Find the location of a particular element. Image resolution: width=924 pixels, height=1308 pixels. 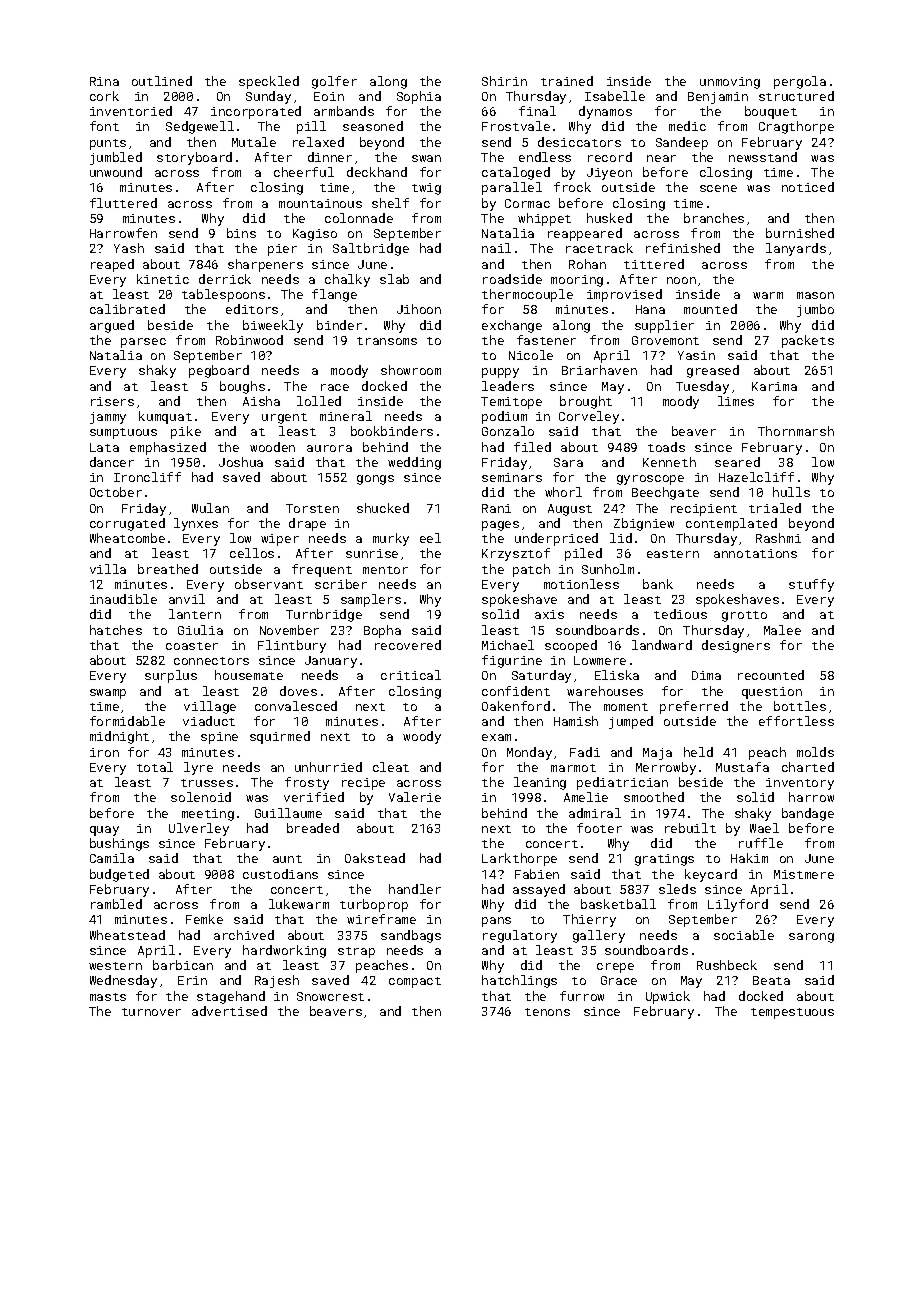

twig is located at coordinates (426, 189).
